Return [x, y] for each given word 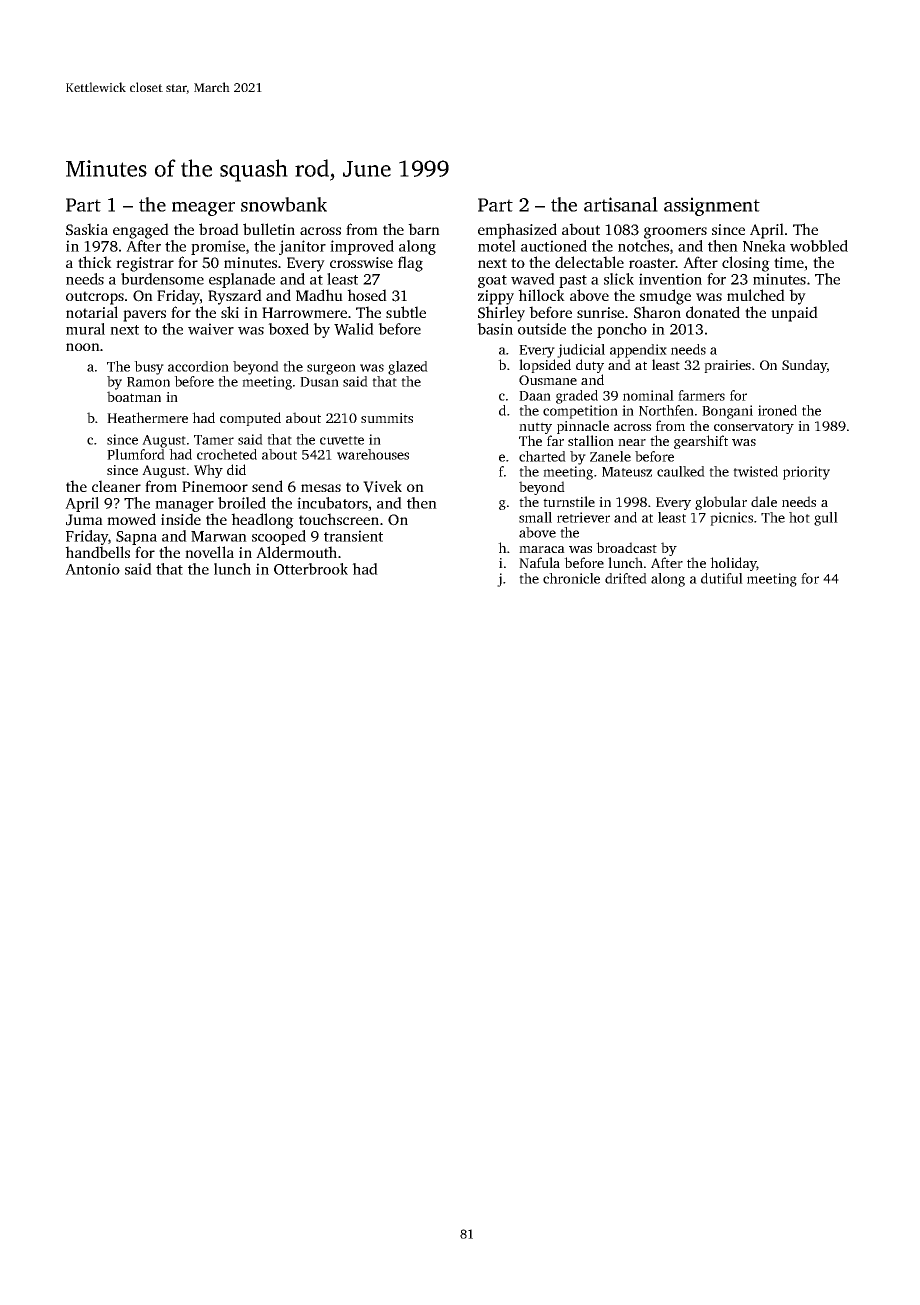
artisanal [621, 204]
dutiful [722, 578]
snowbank [284, 204]
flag [410, 264]
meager [203, 209]
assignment [712, 206]
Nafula [539, 562]
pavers [144, 316]
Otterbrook [311, 569]
